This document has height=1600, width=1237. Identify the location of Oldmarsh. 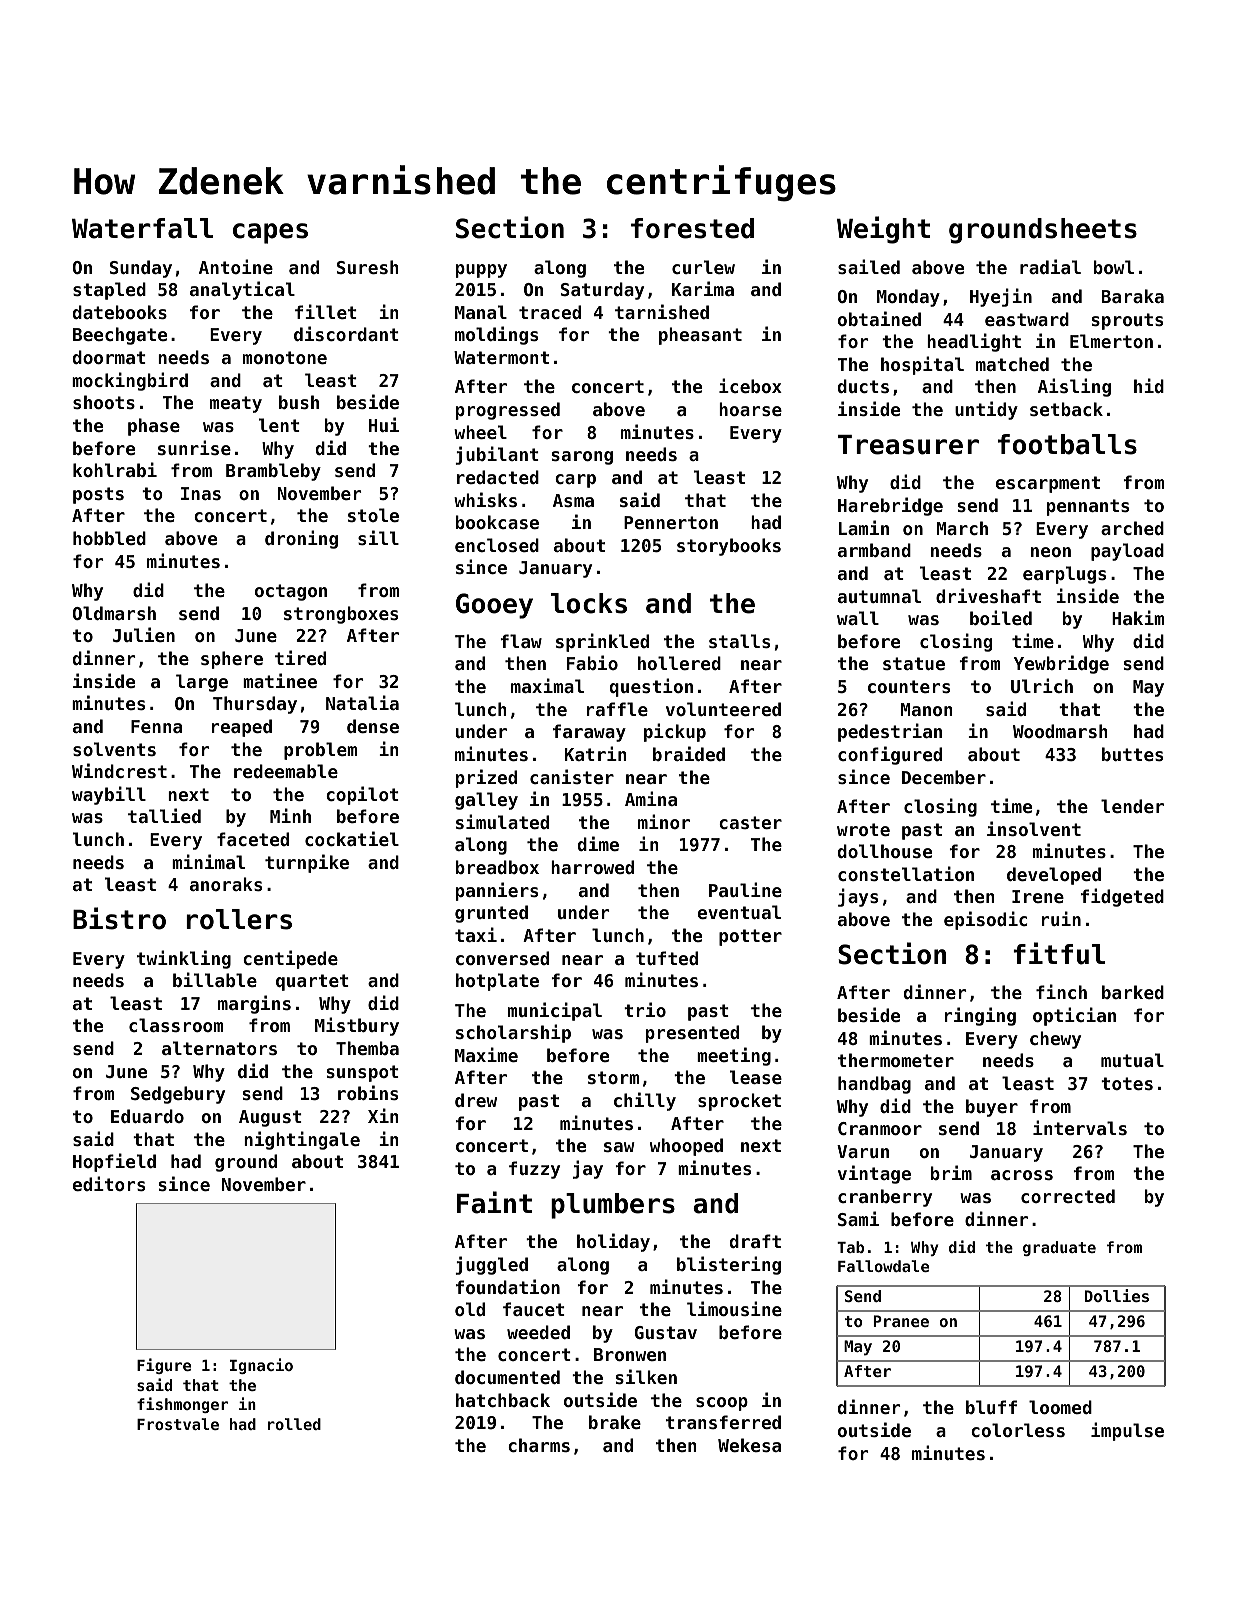
(114, 613).
